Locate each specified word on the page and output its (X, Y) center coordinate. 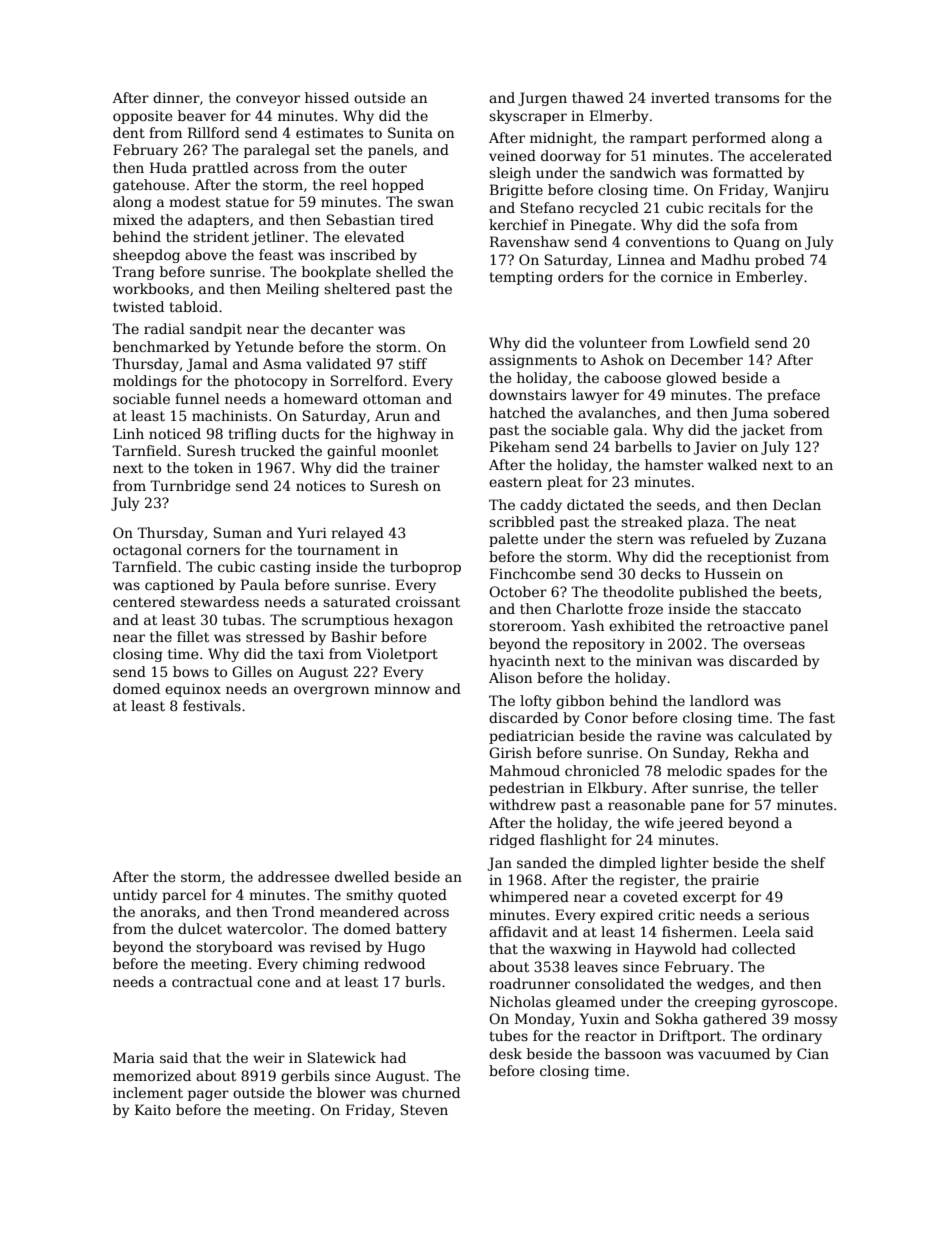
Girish (510, 752)
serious (784, 915)
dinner (176, 97)
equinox (193, 690)
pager (208, 1095)
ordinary (792, 1037)
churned (431, 1092)
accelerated (791, 155)
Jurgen (542, 99)
